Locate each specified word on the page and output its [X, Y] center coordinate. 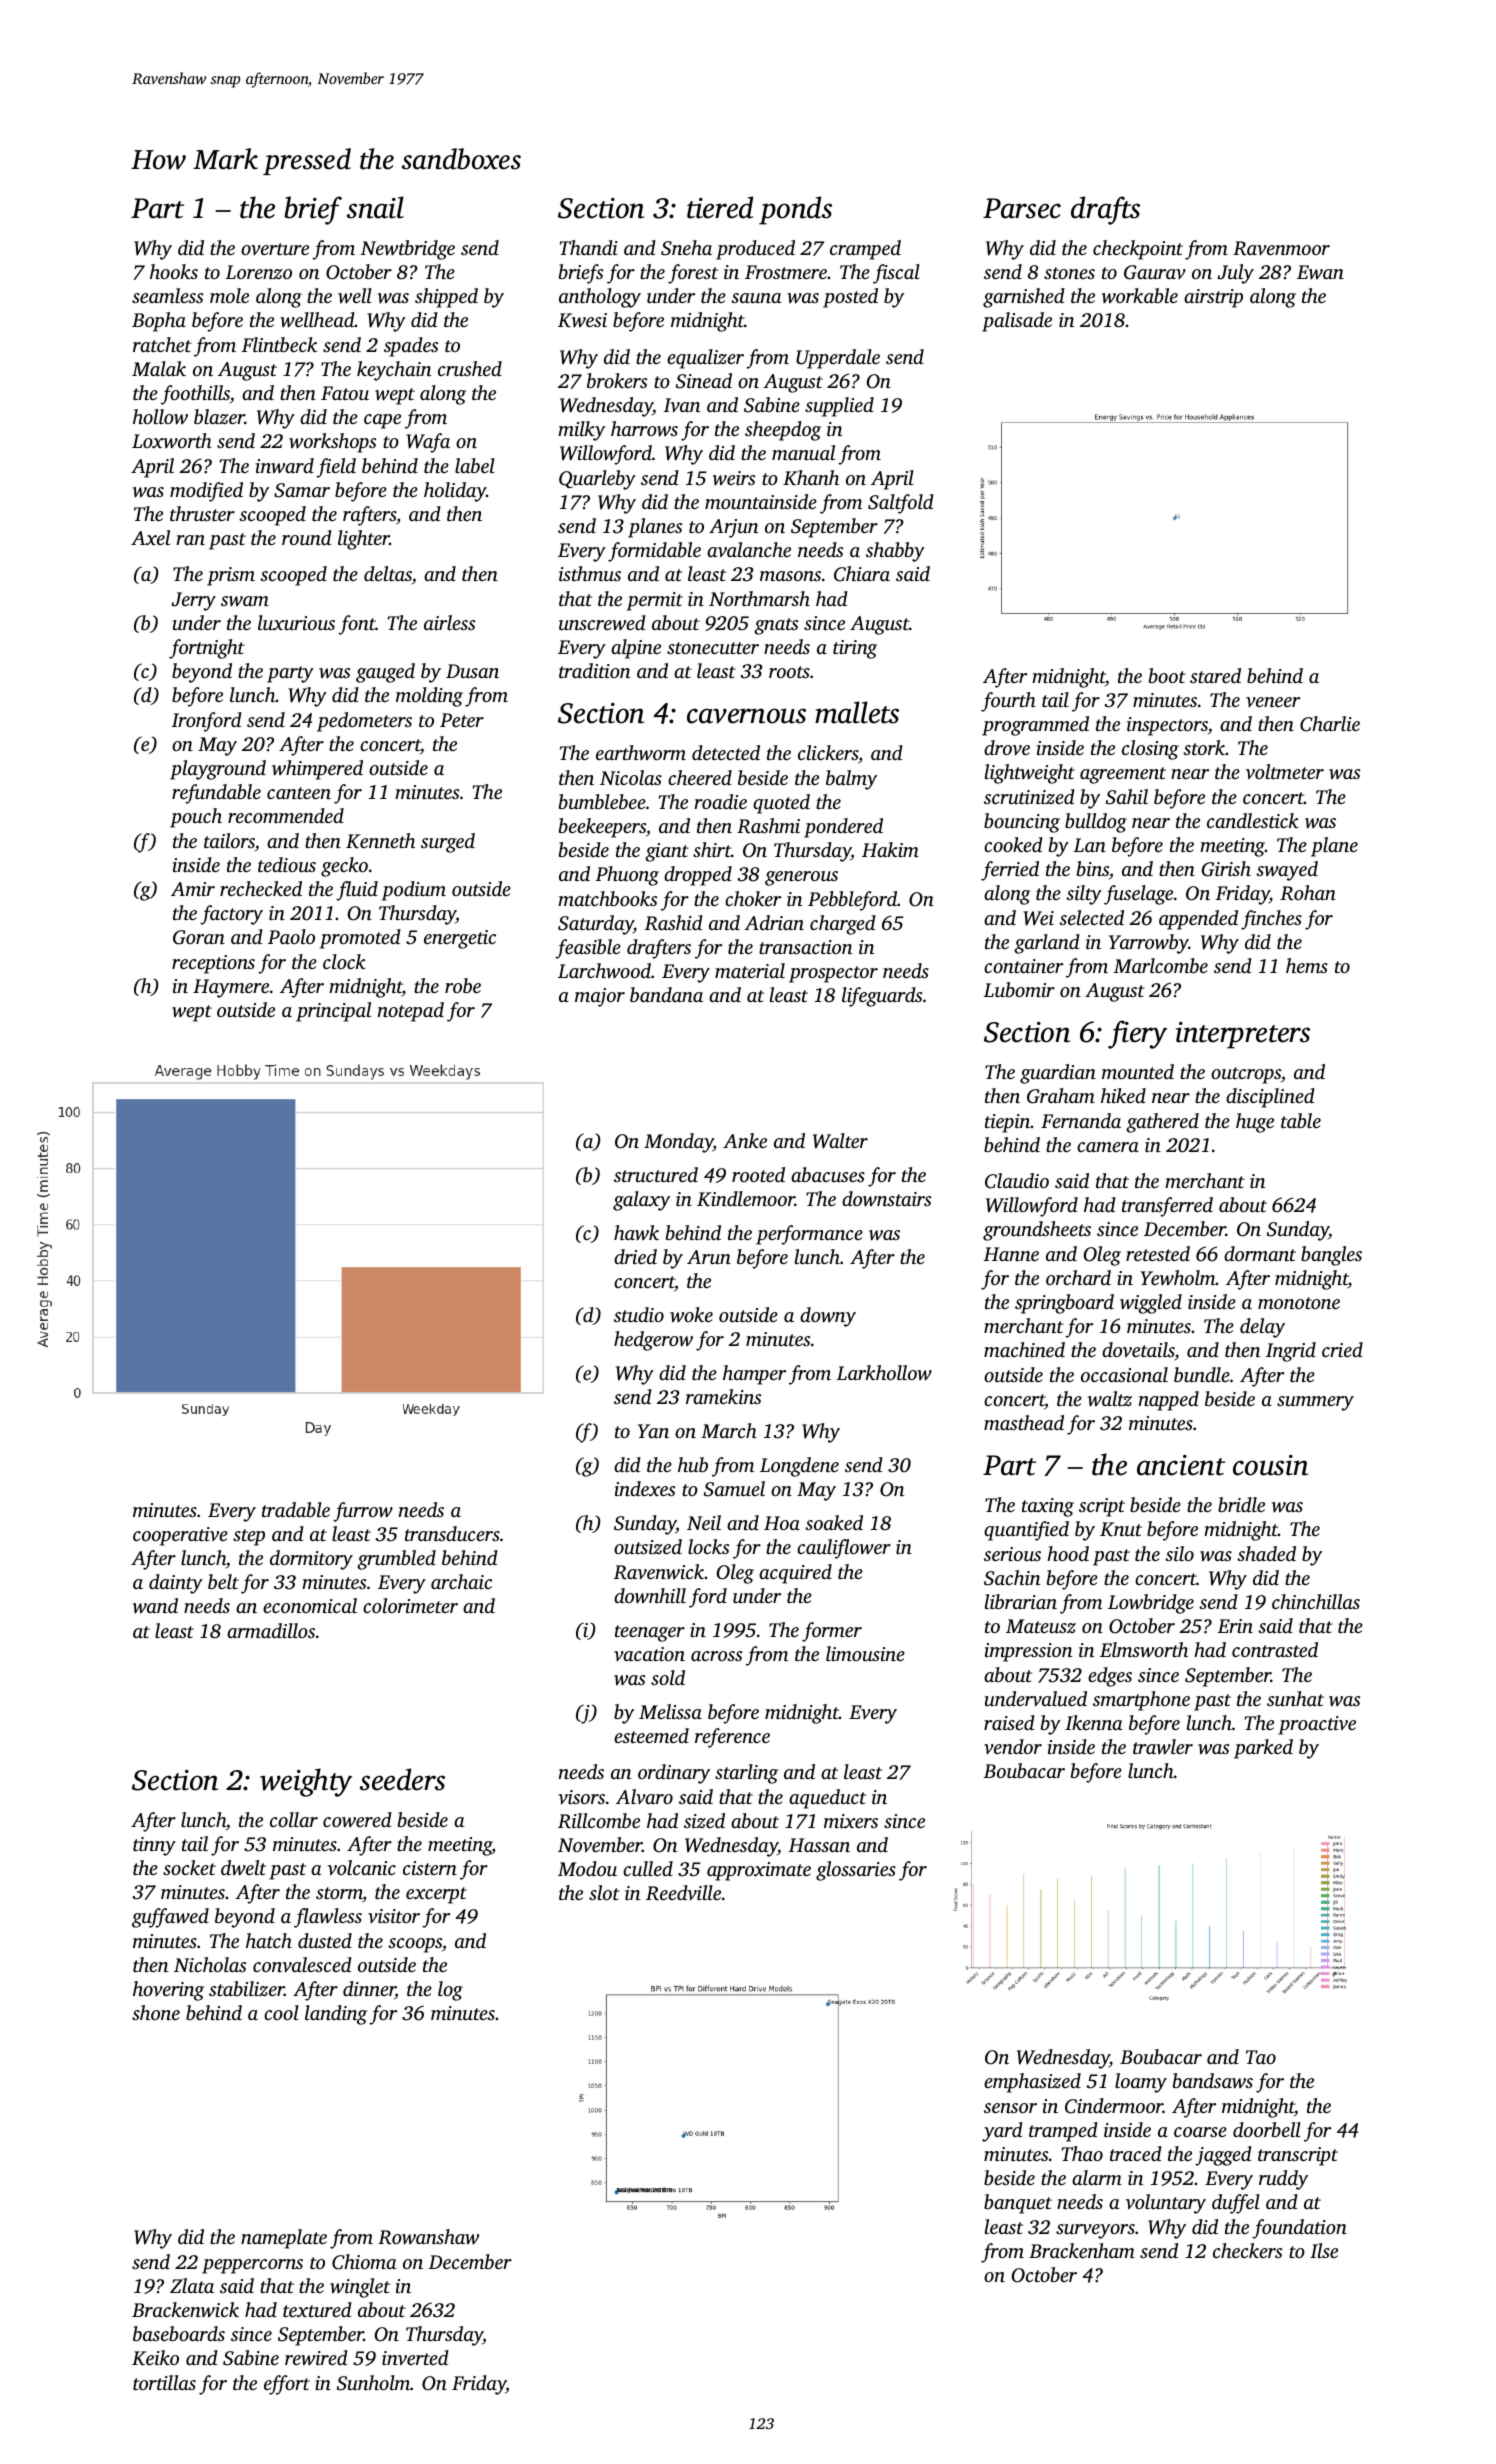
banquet [1018, 2204]
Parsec [1022, 208]
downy [828, 1317]
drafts [1105, 210]
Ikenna [1094, 1722]
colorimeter [410, 1605]
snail [375, 207]
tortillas [164, 2382]
